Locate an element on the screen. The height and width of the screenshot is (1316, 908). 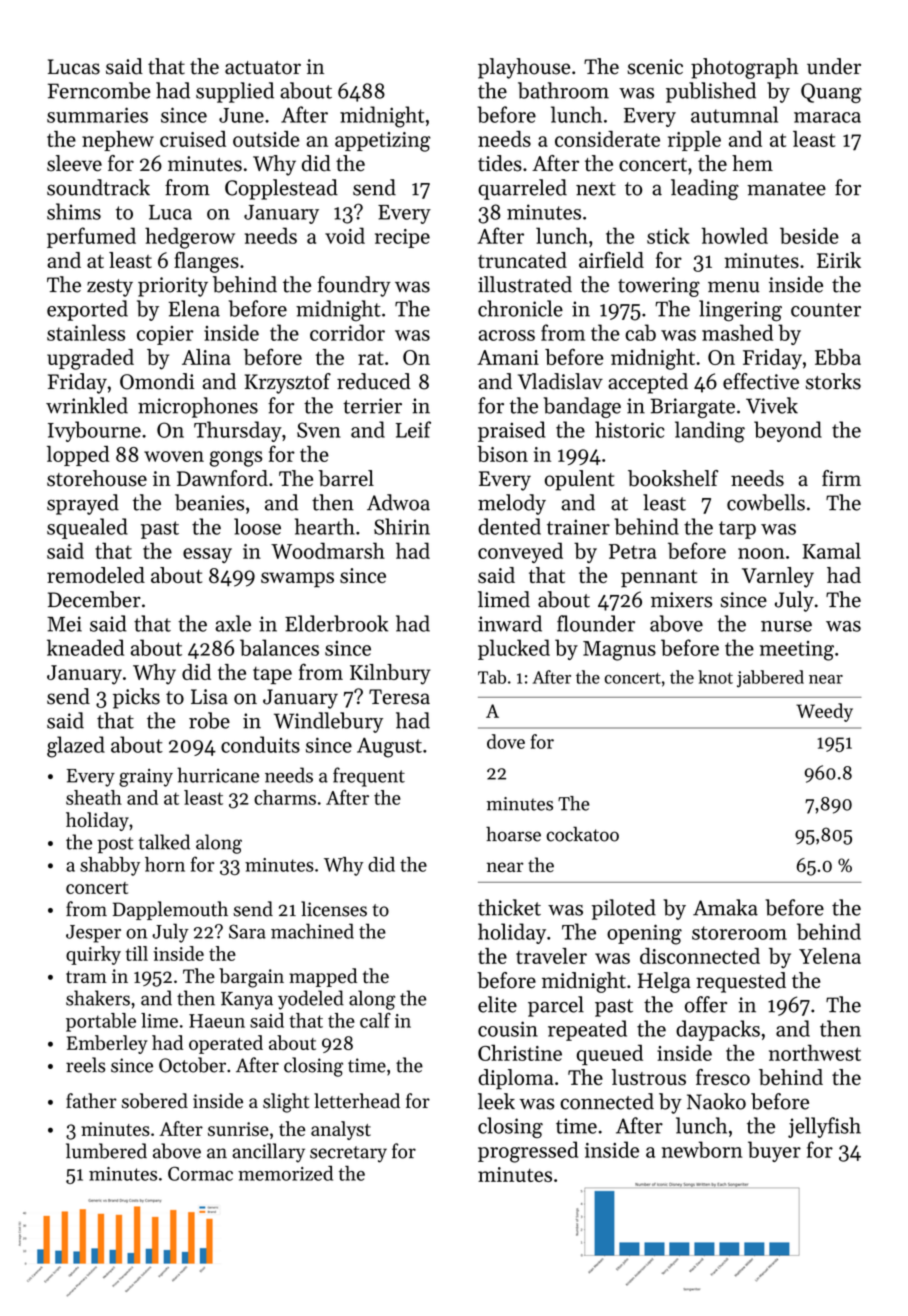
Dapplemouth is located at coordinates (170, 910).
